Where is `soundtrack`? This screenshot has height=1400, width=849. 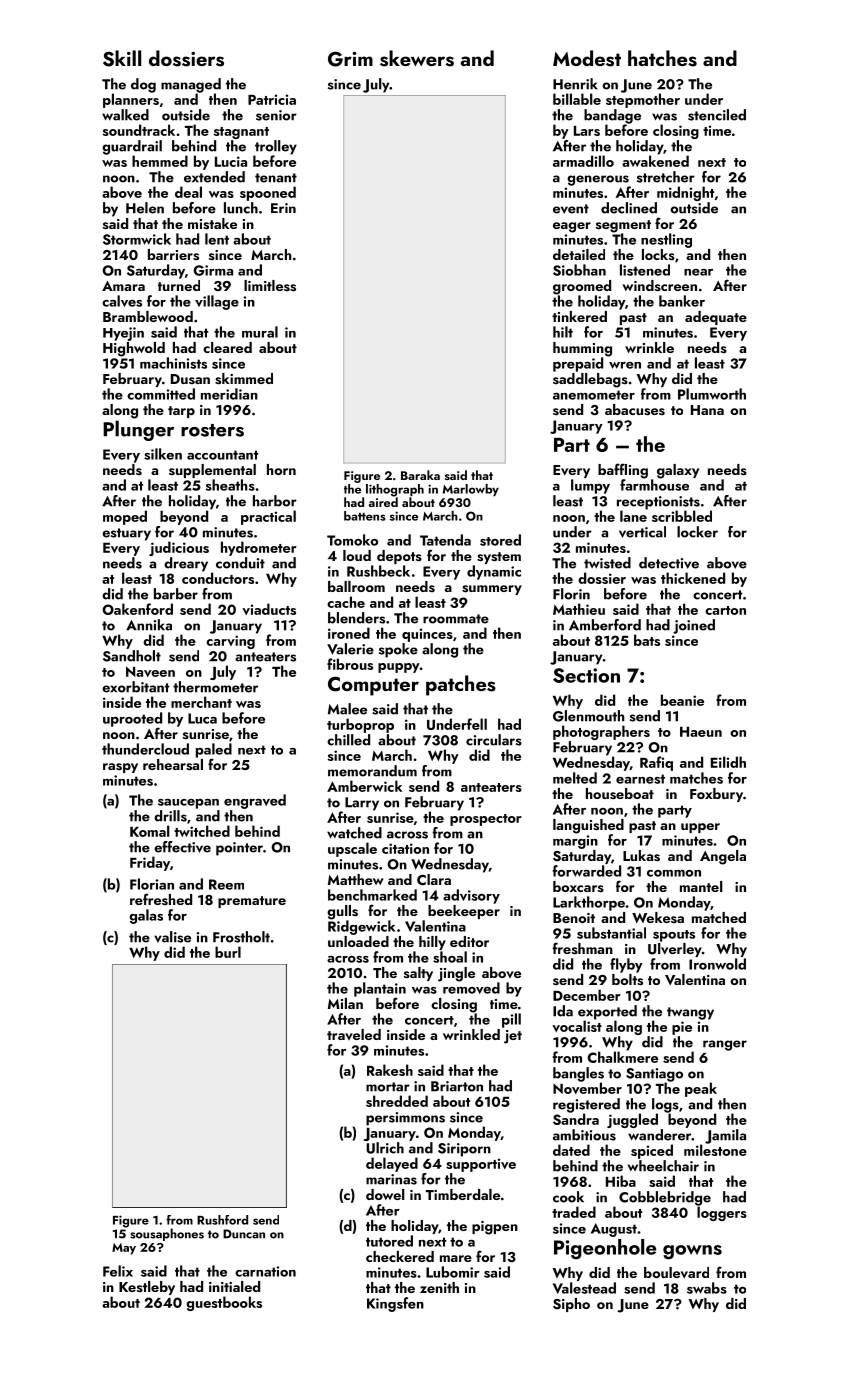
soundtrack is located at coordinates (139, 130).
